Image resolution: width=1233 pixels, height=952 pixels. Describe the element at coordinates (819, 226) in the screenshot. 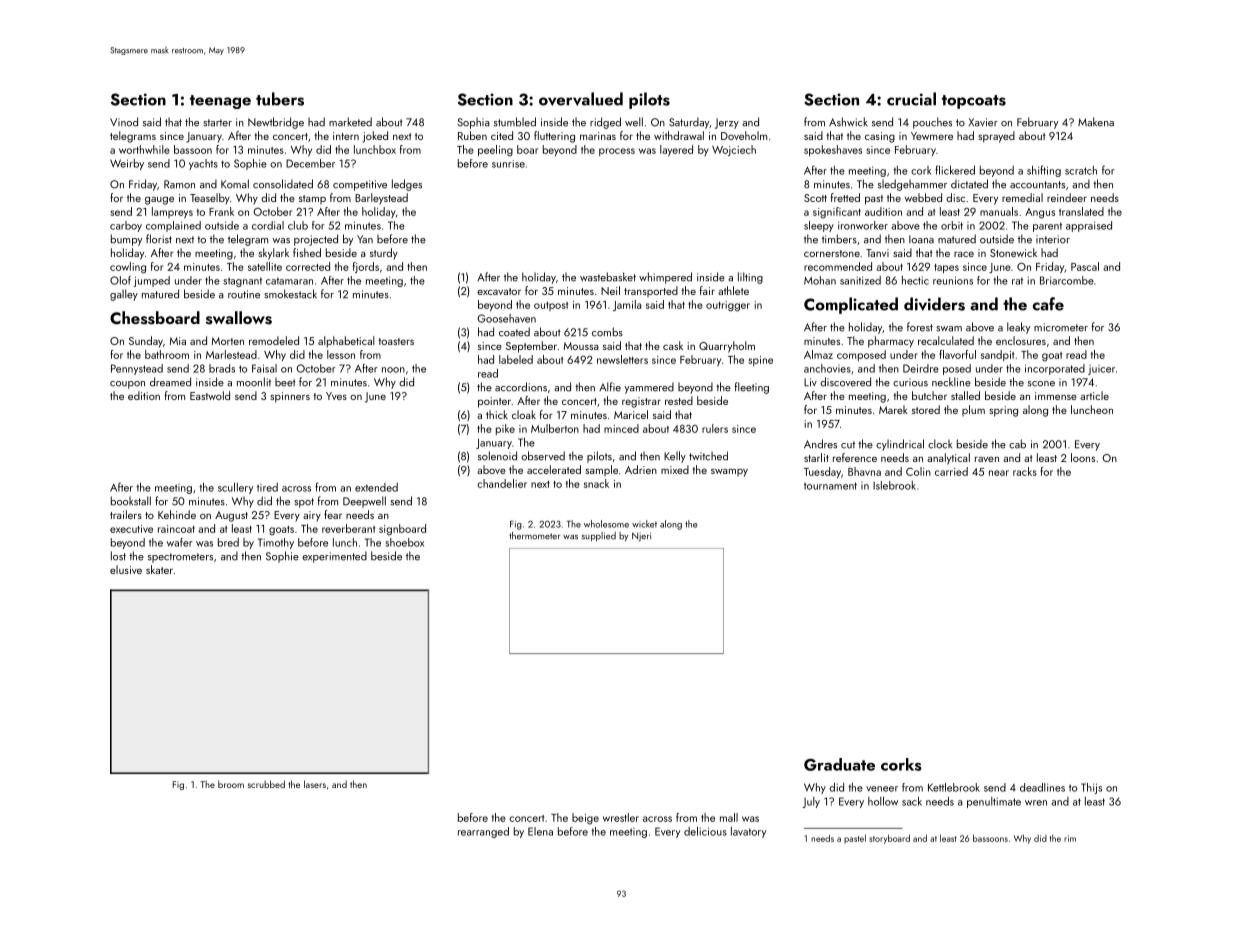

I see `sleepy` at that location.
